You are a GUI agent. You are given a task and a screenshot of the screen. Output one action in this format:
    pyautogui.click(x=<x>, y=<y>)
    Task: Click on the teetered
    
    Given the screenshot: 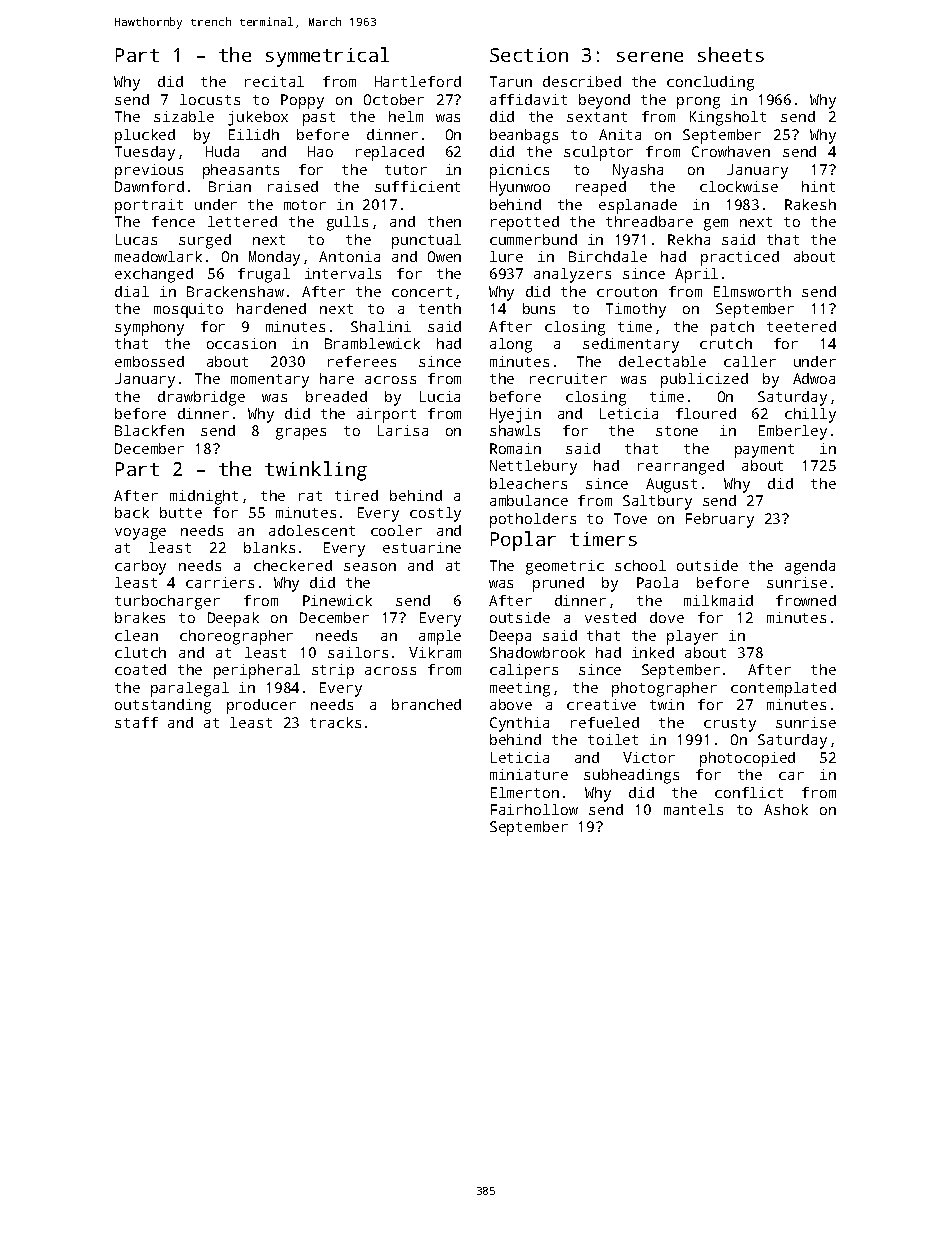 What is the action you would take?
    pyautogui.click(x=801, y=326)
